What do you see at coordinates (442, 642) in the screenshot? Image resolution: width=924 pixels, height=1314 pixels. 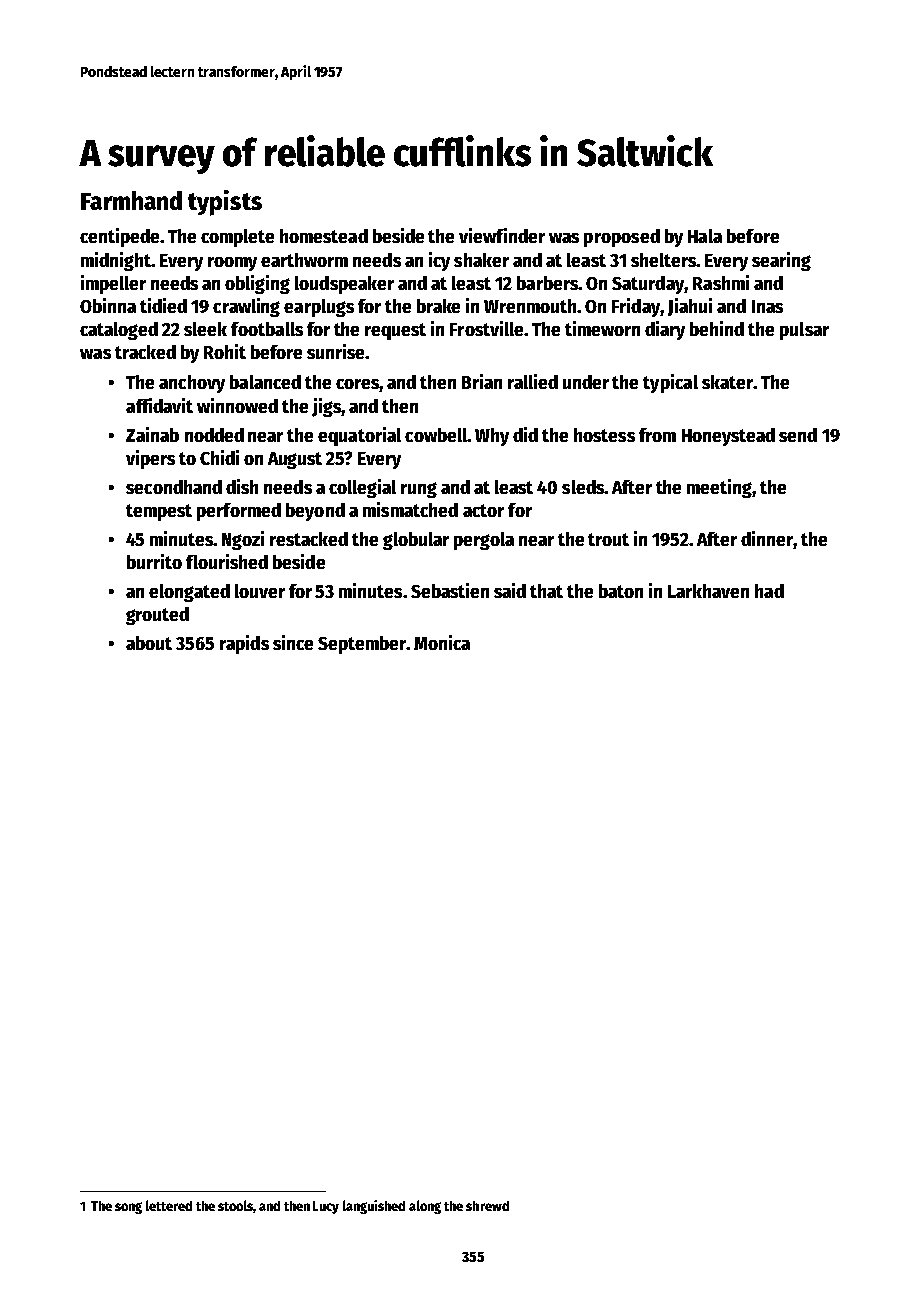 I see `Monica` at bounding box center [442, 642].
